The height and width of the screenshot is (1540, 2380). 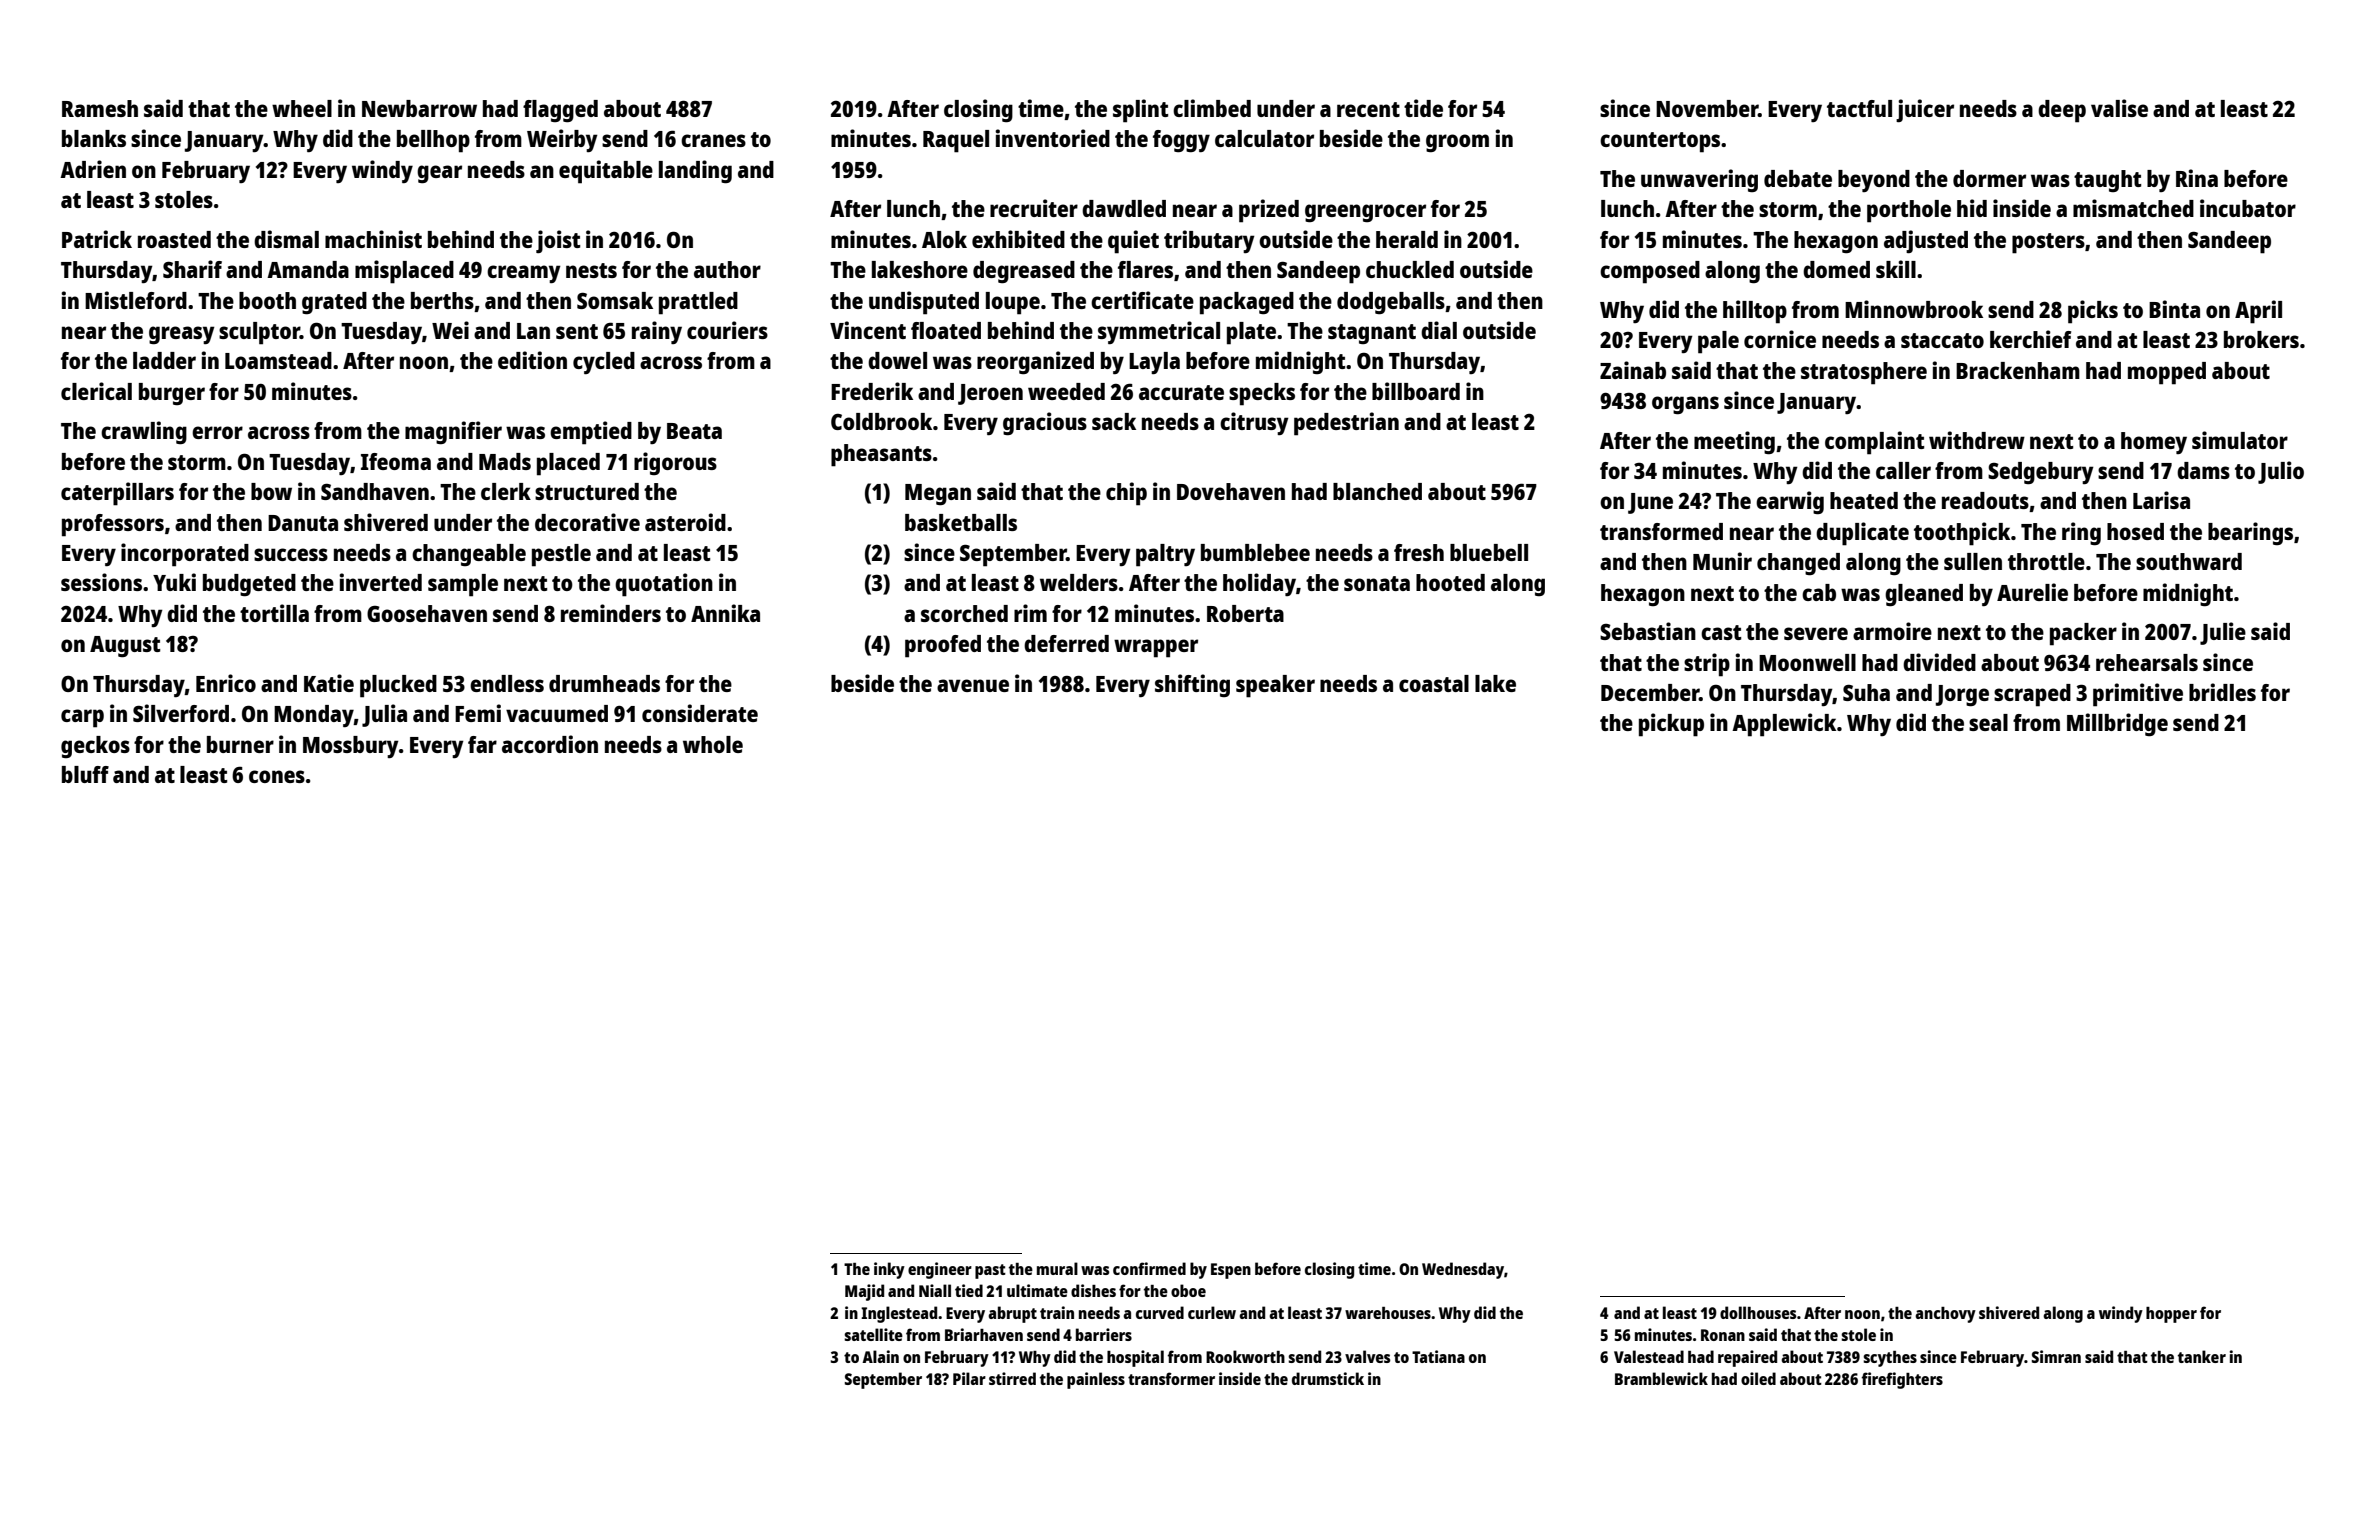 What do you see at coordinates (695, 172) in the screenshot?
I see `landing` at bounding box center [695, 172].
